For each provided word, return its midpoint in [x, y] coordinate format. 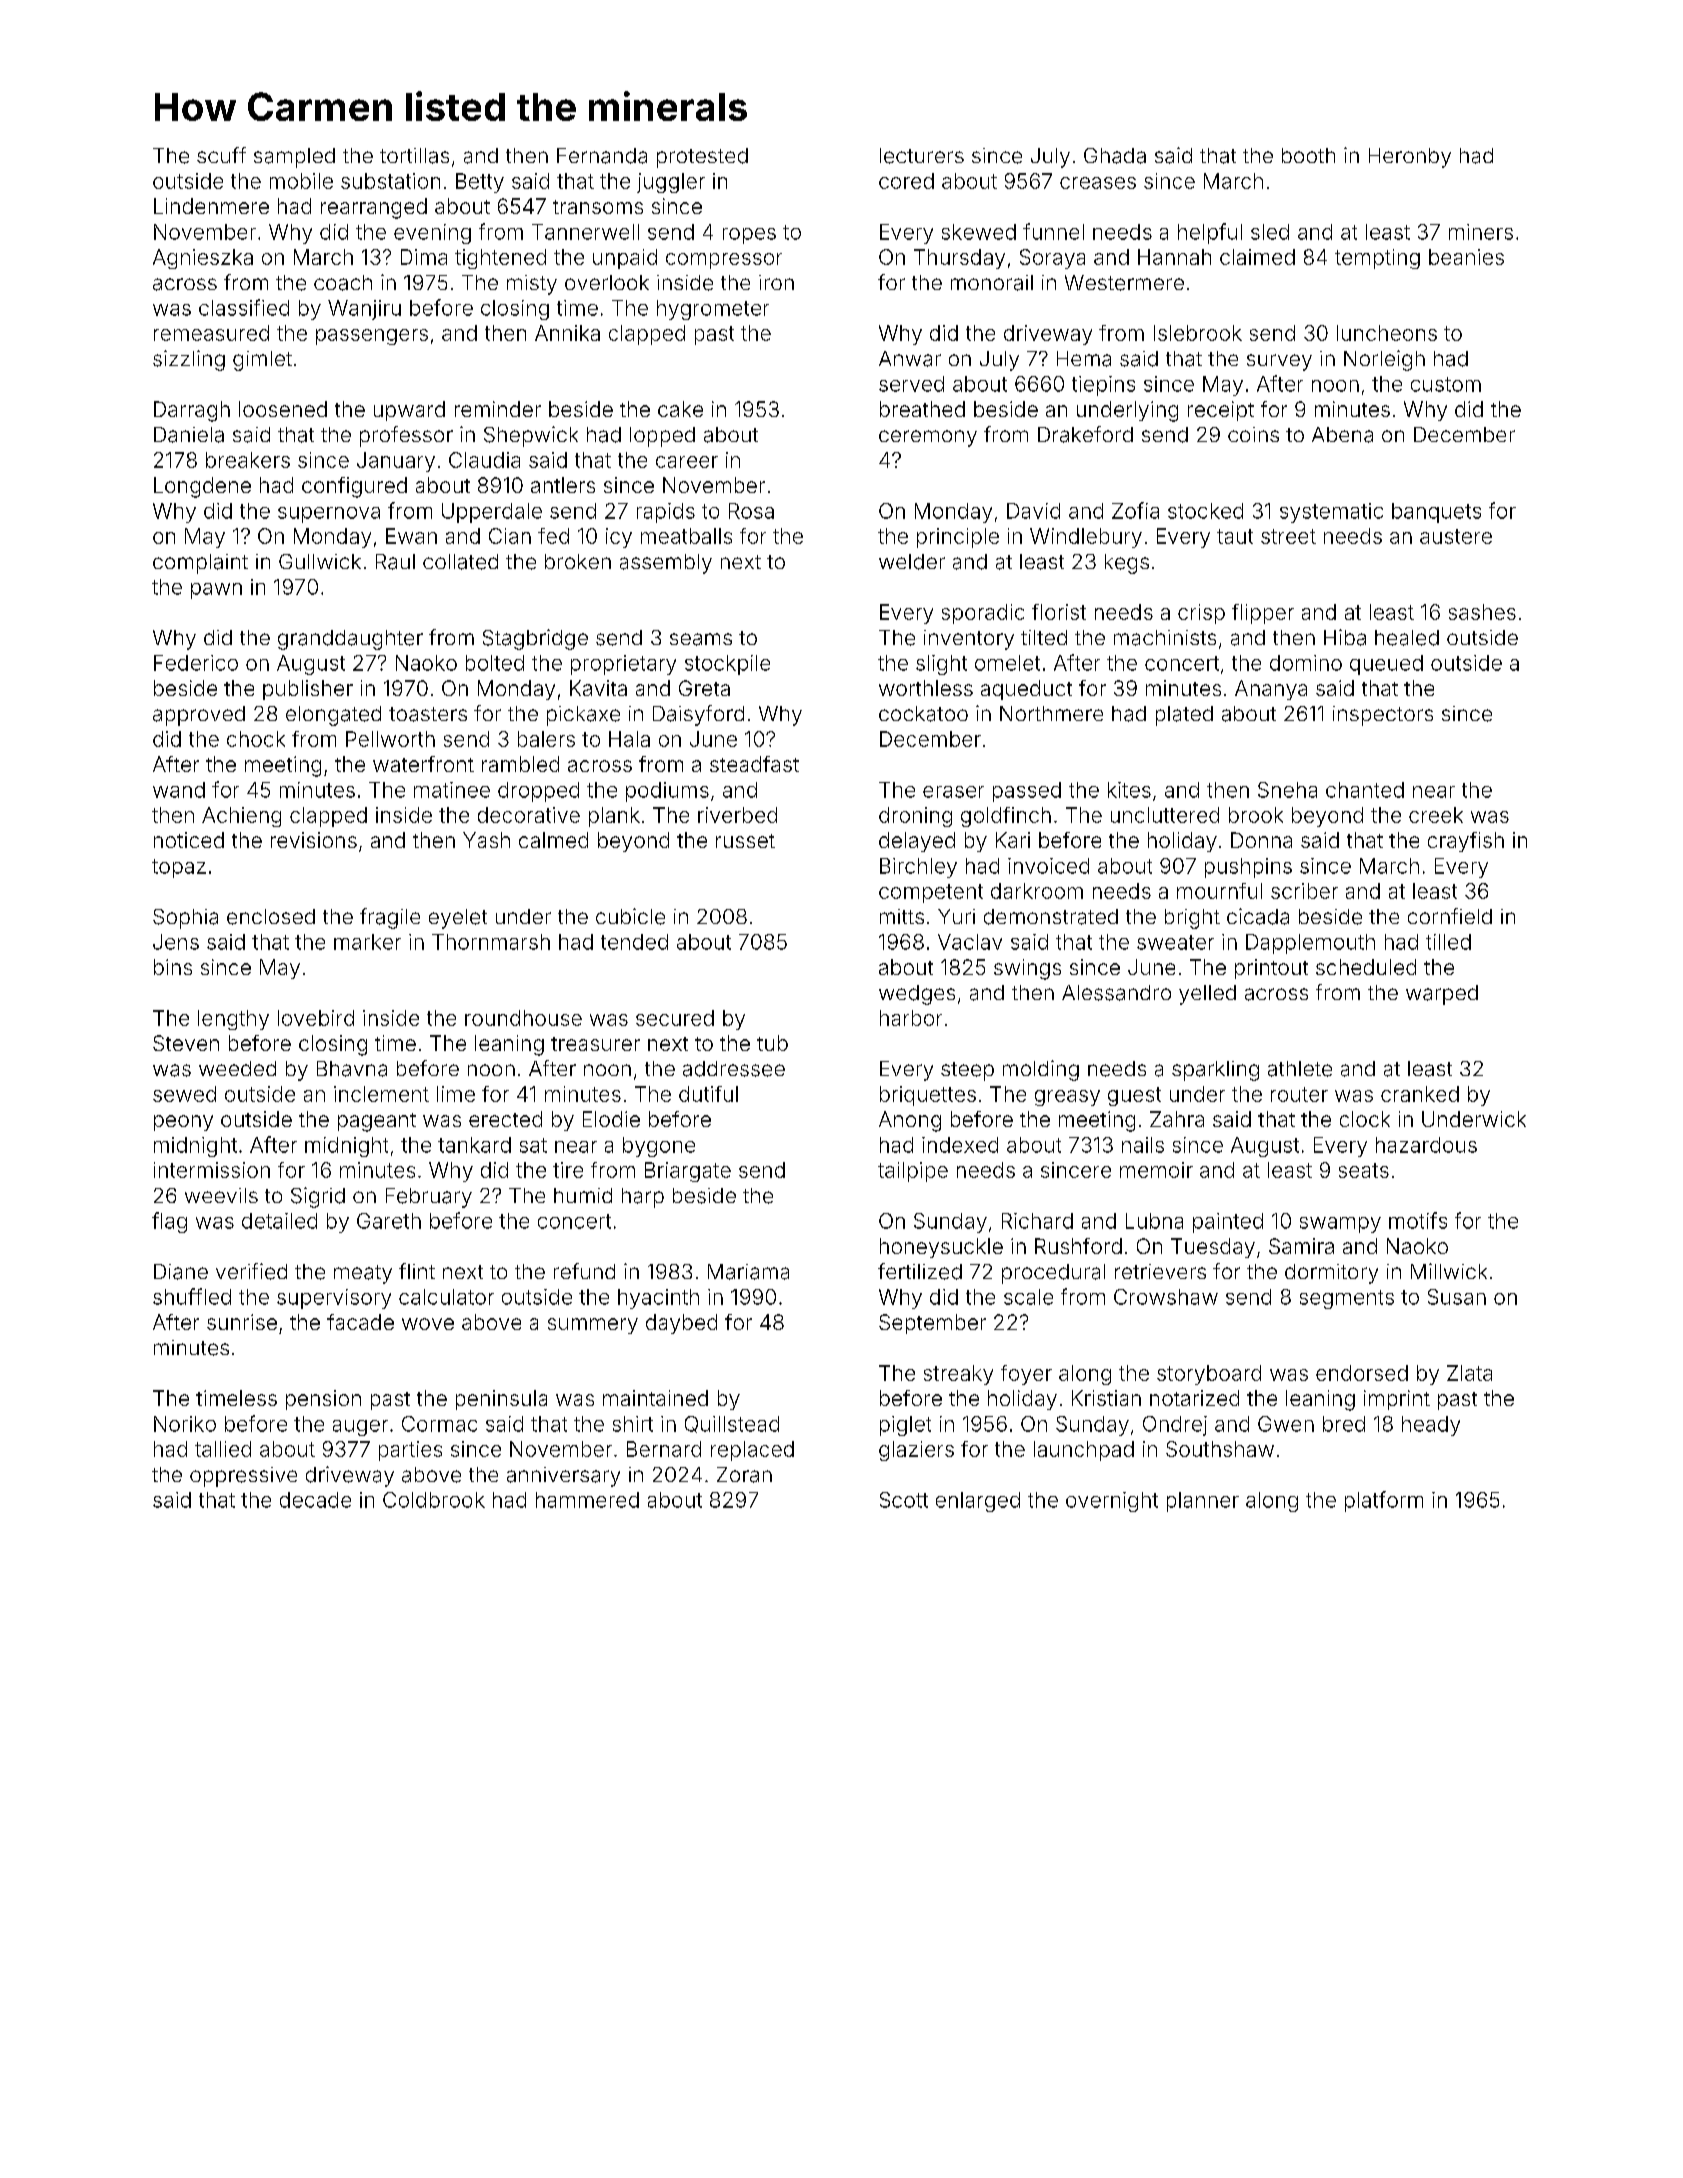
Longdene [202, 487]
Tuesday [1213, 1248]
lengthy [233, 1020]
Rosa [751, 511]
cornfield [1450, 916]
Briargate [688, 1172]
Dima [424, 257]
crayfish [1466, 842]
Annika [567, 333]
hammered [587, 1500]
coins [1253, 434]
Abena [1342, 435]
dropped [538, 792]
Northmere [1051, 713]
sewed [184, 1094]
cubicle [630, 916]
